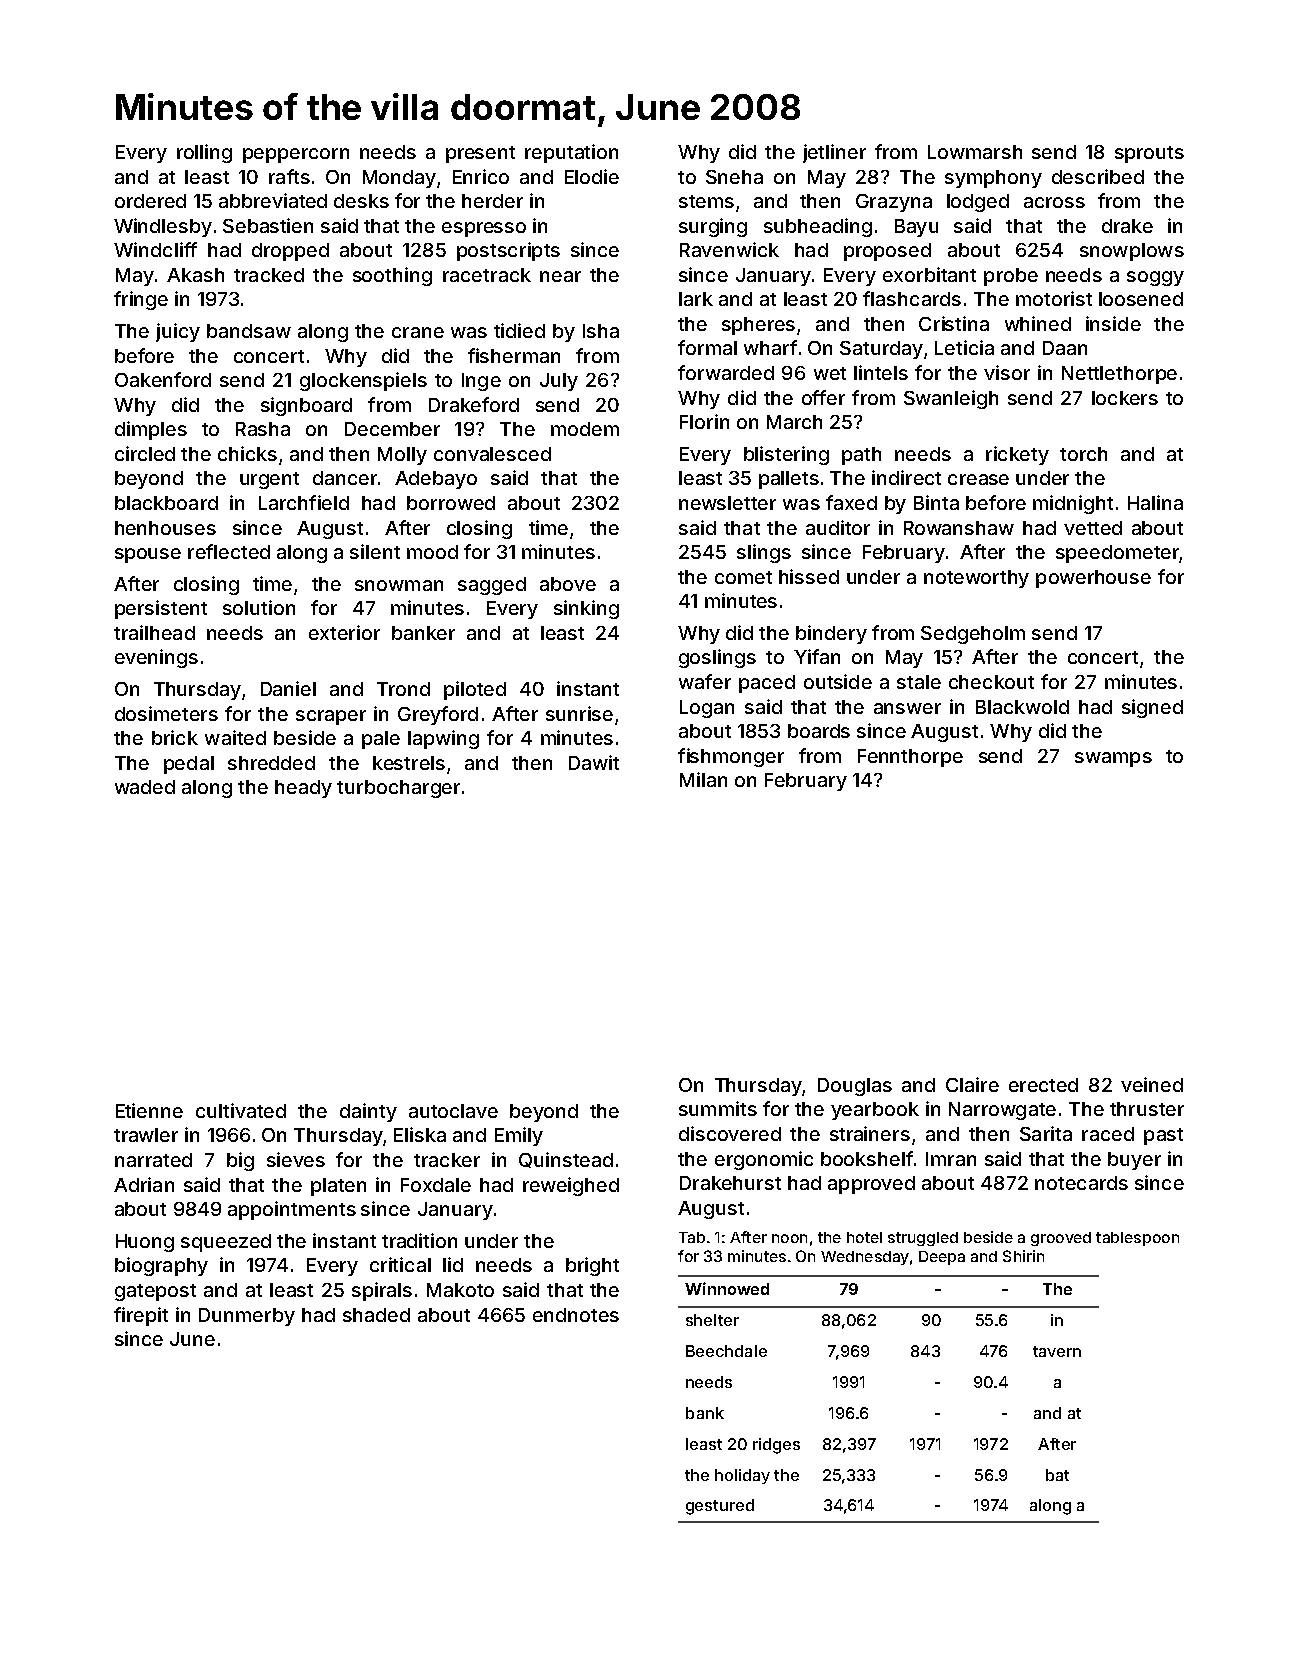 This screenshot has width=1298, height=1680. Describe the element at coordinates (727, 1288) in the screenshot. I see `Winnowed` at that location.
